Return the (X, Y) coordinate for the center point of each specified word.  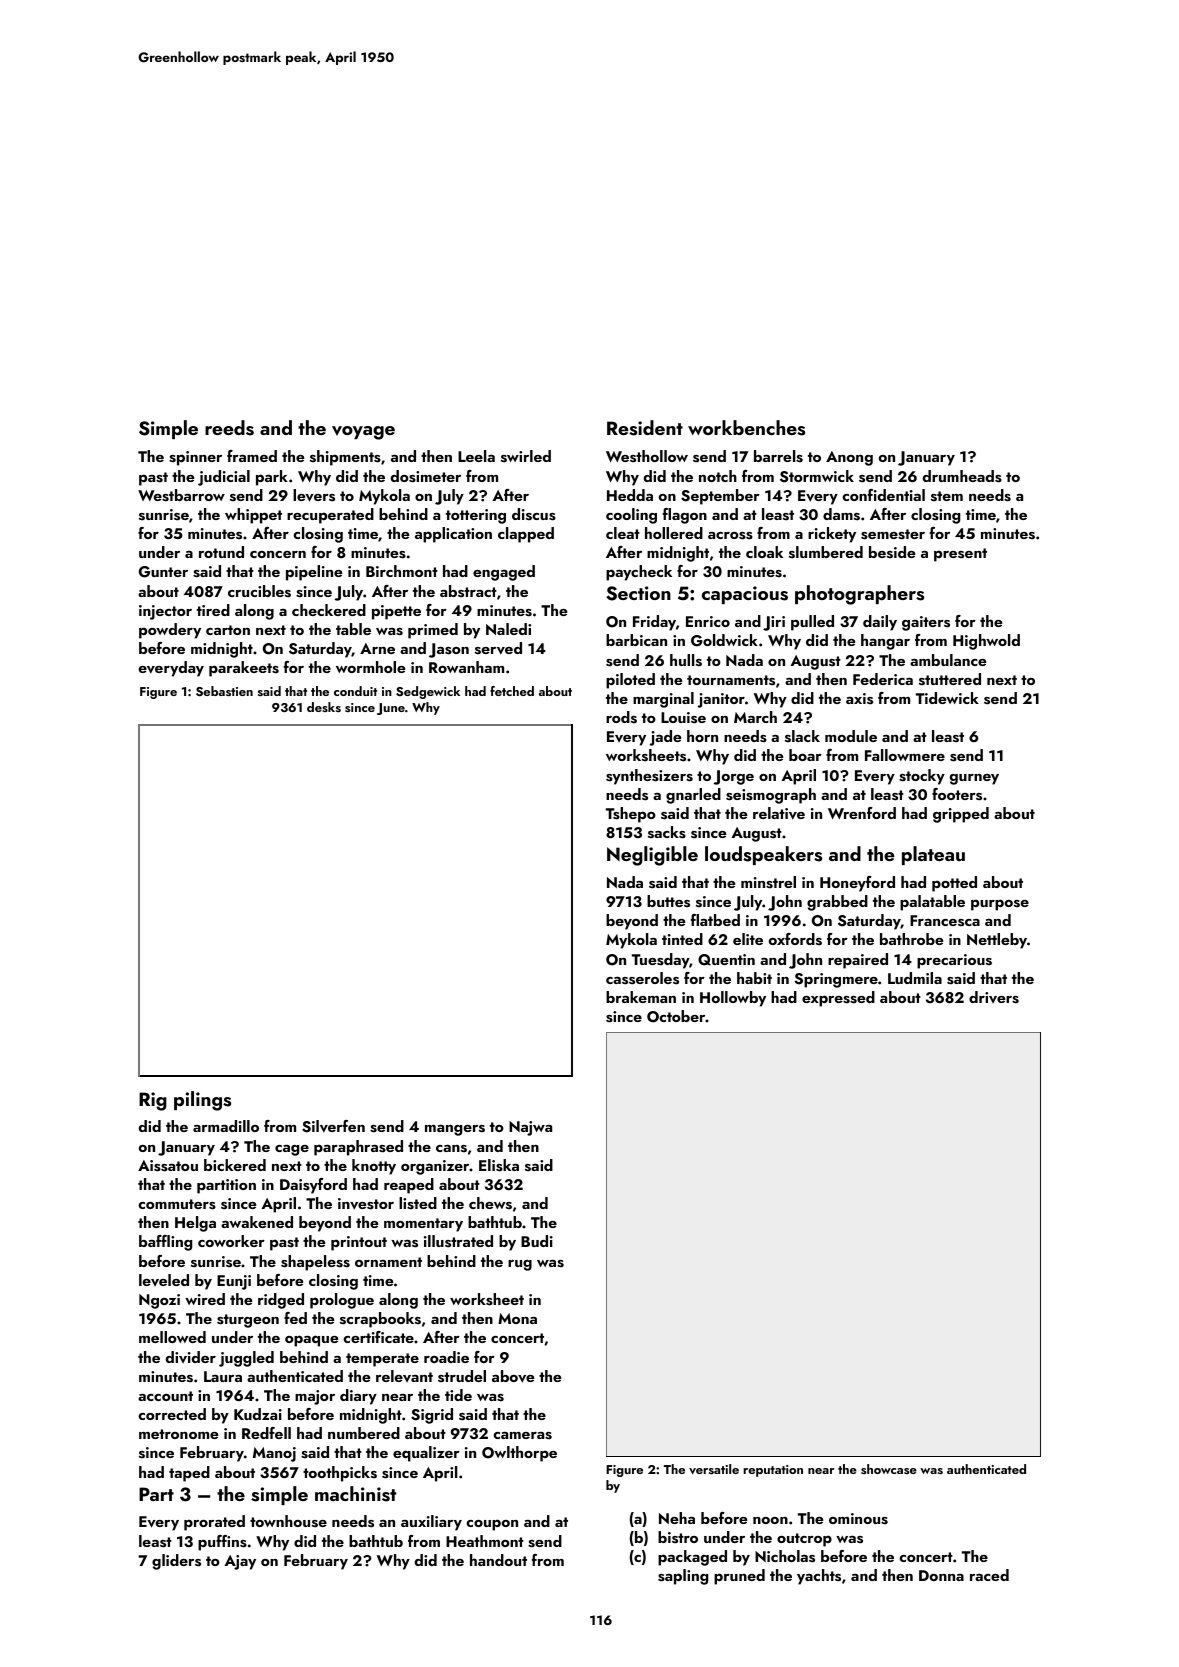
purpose (1000, 905)
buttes (668, 901)
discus (534, 514)
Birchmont (402, 571)
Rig (153, 1101)
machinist (355, 1494)
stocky (922, 777)
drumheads (962, 476)
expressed (838, 999)
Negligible (652, 856)
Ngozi (159, 1301)
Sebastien (224, 691)
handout (498, 1560)
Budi (537, 1241)
